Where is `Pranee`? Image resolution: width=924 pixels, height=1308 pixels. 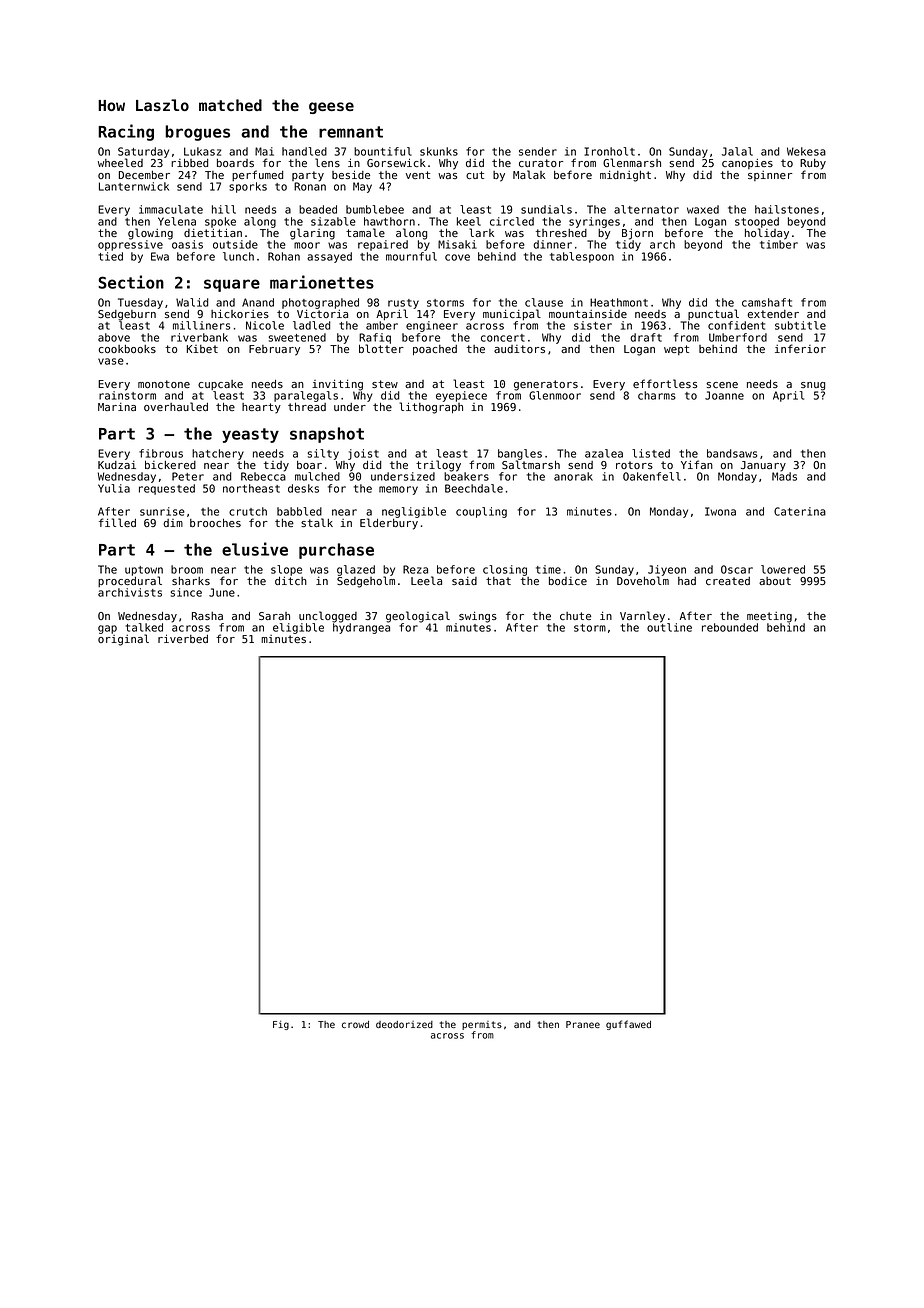
Pranee is located at coordinates (583, 1024).
